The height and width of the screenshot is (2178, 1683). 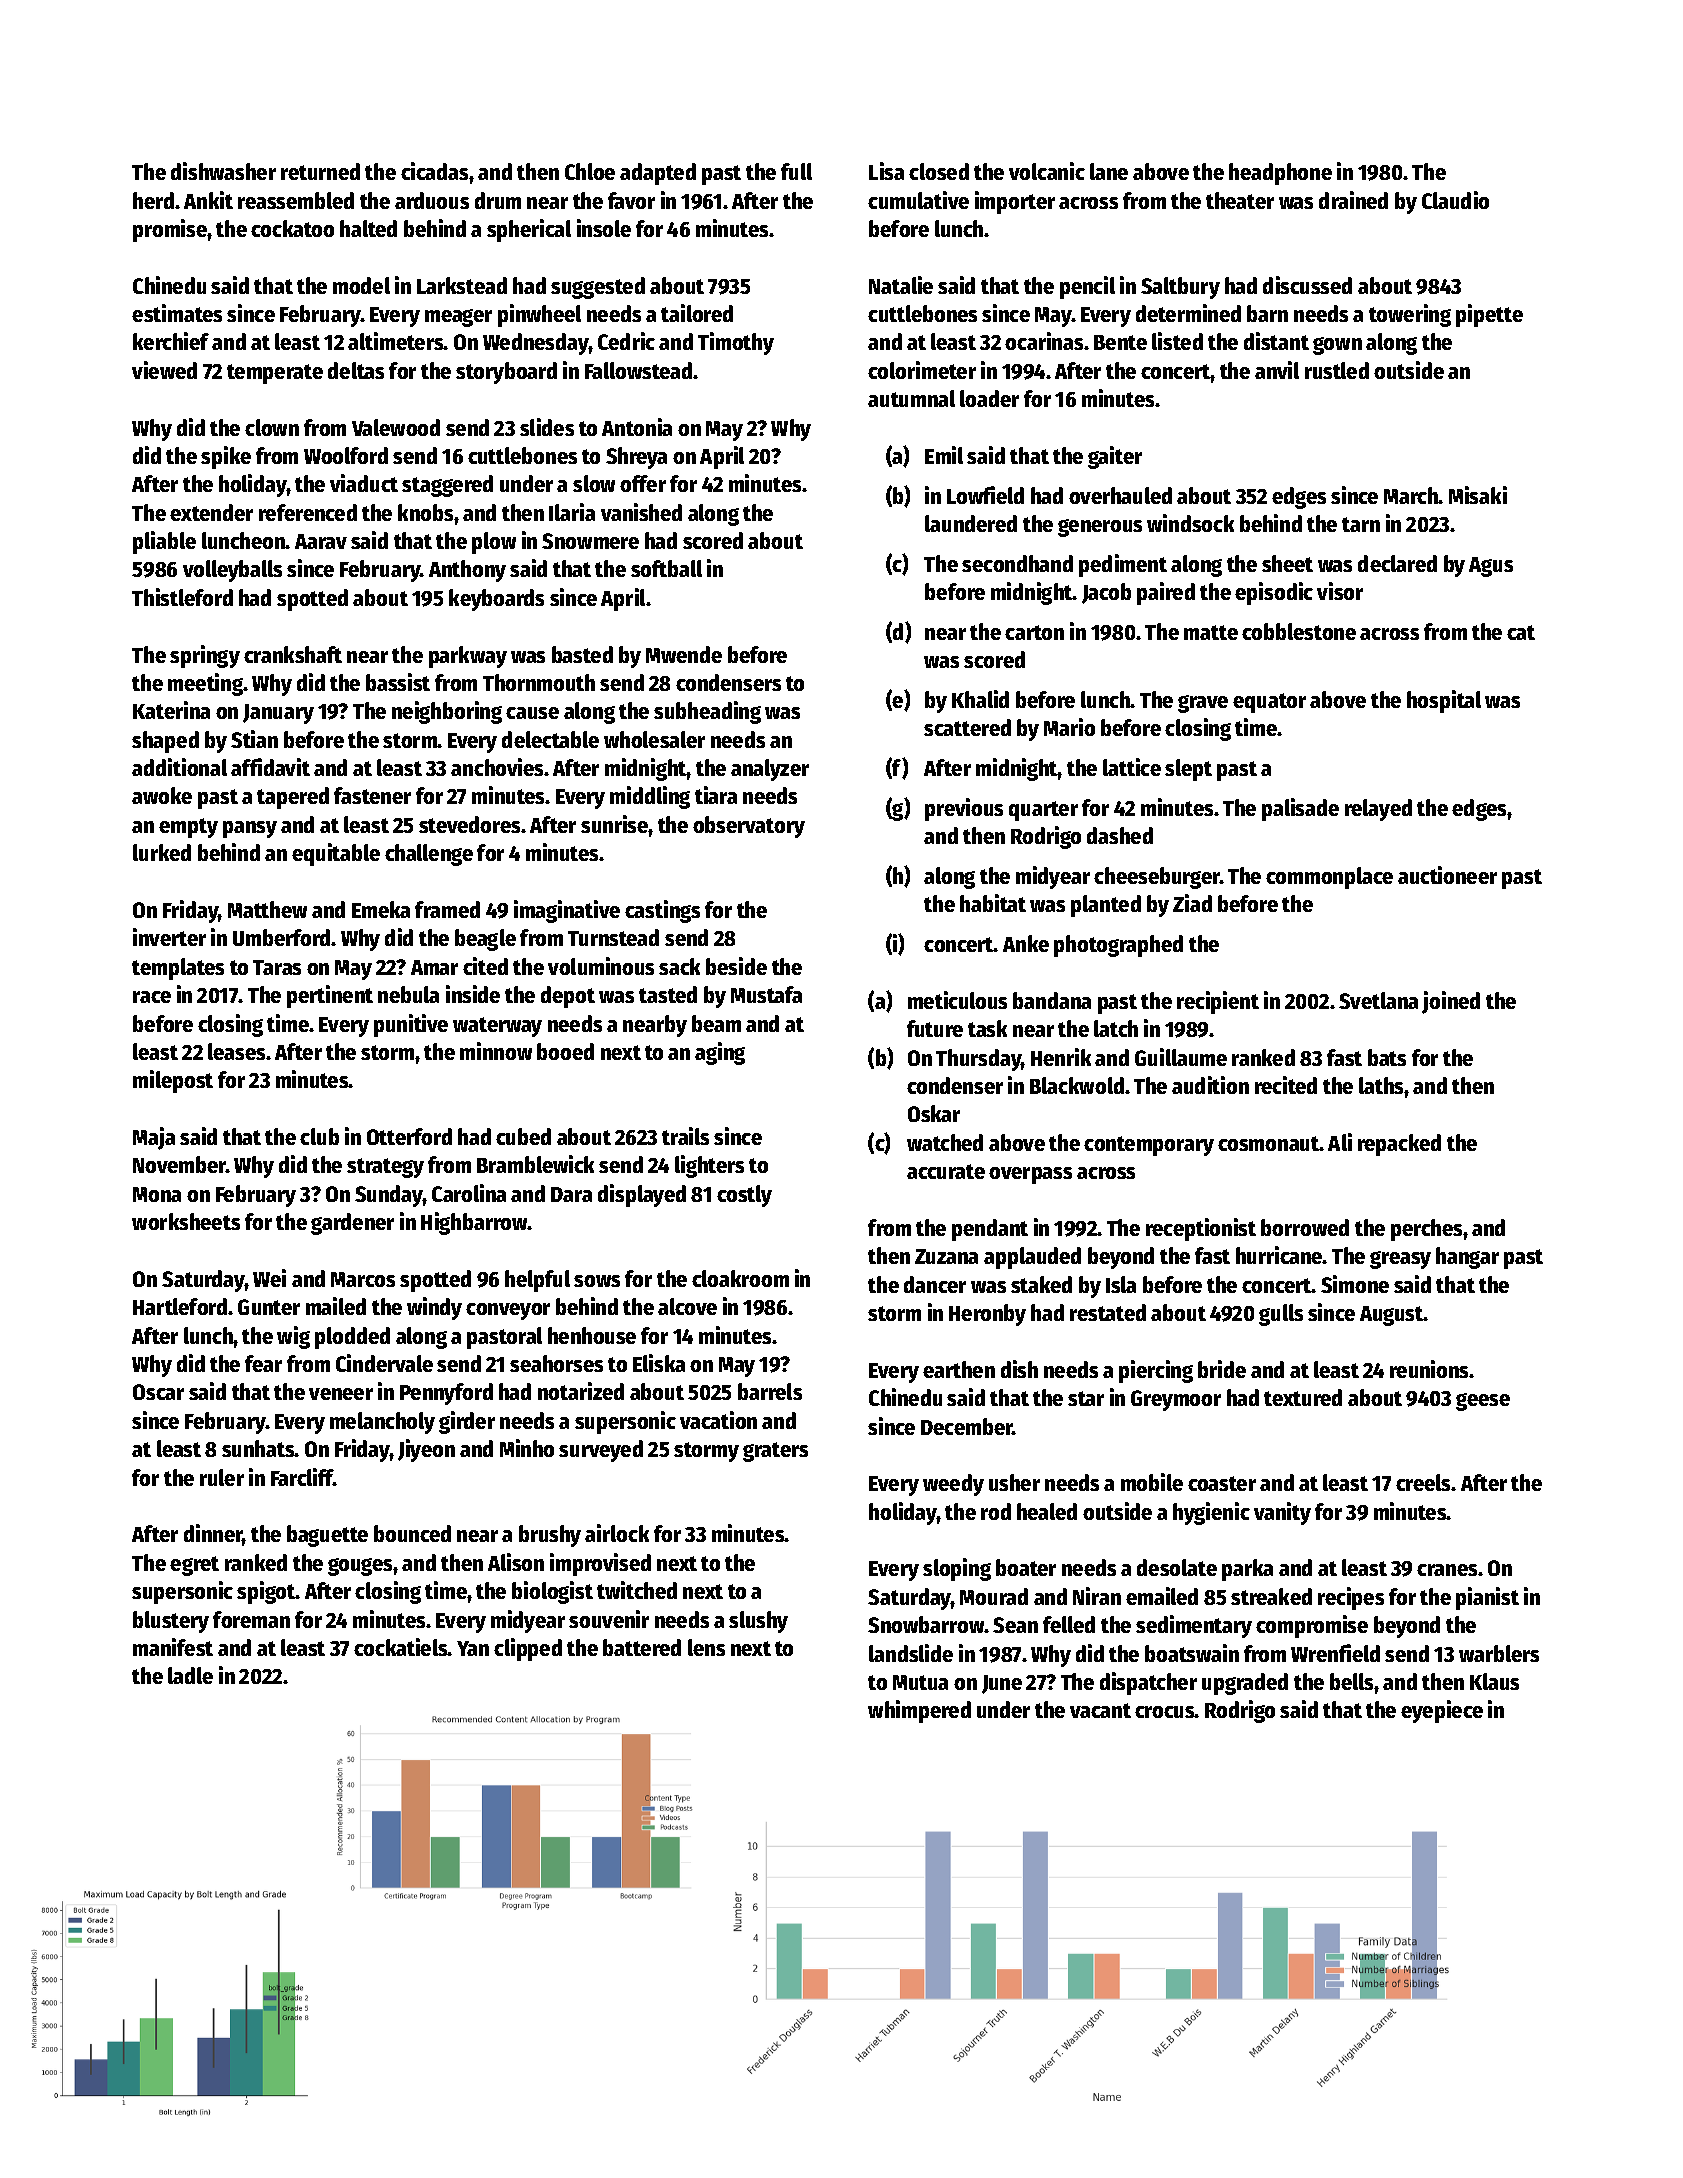 What do you see at coordinates (1280, 174) in the screenshot?
I see `headphone` at bounding box center [1280, 174].
